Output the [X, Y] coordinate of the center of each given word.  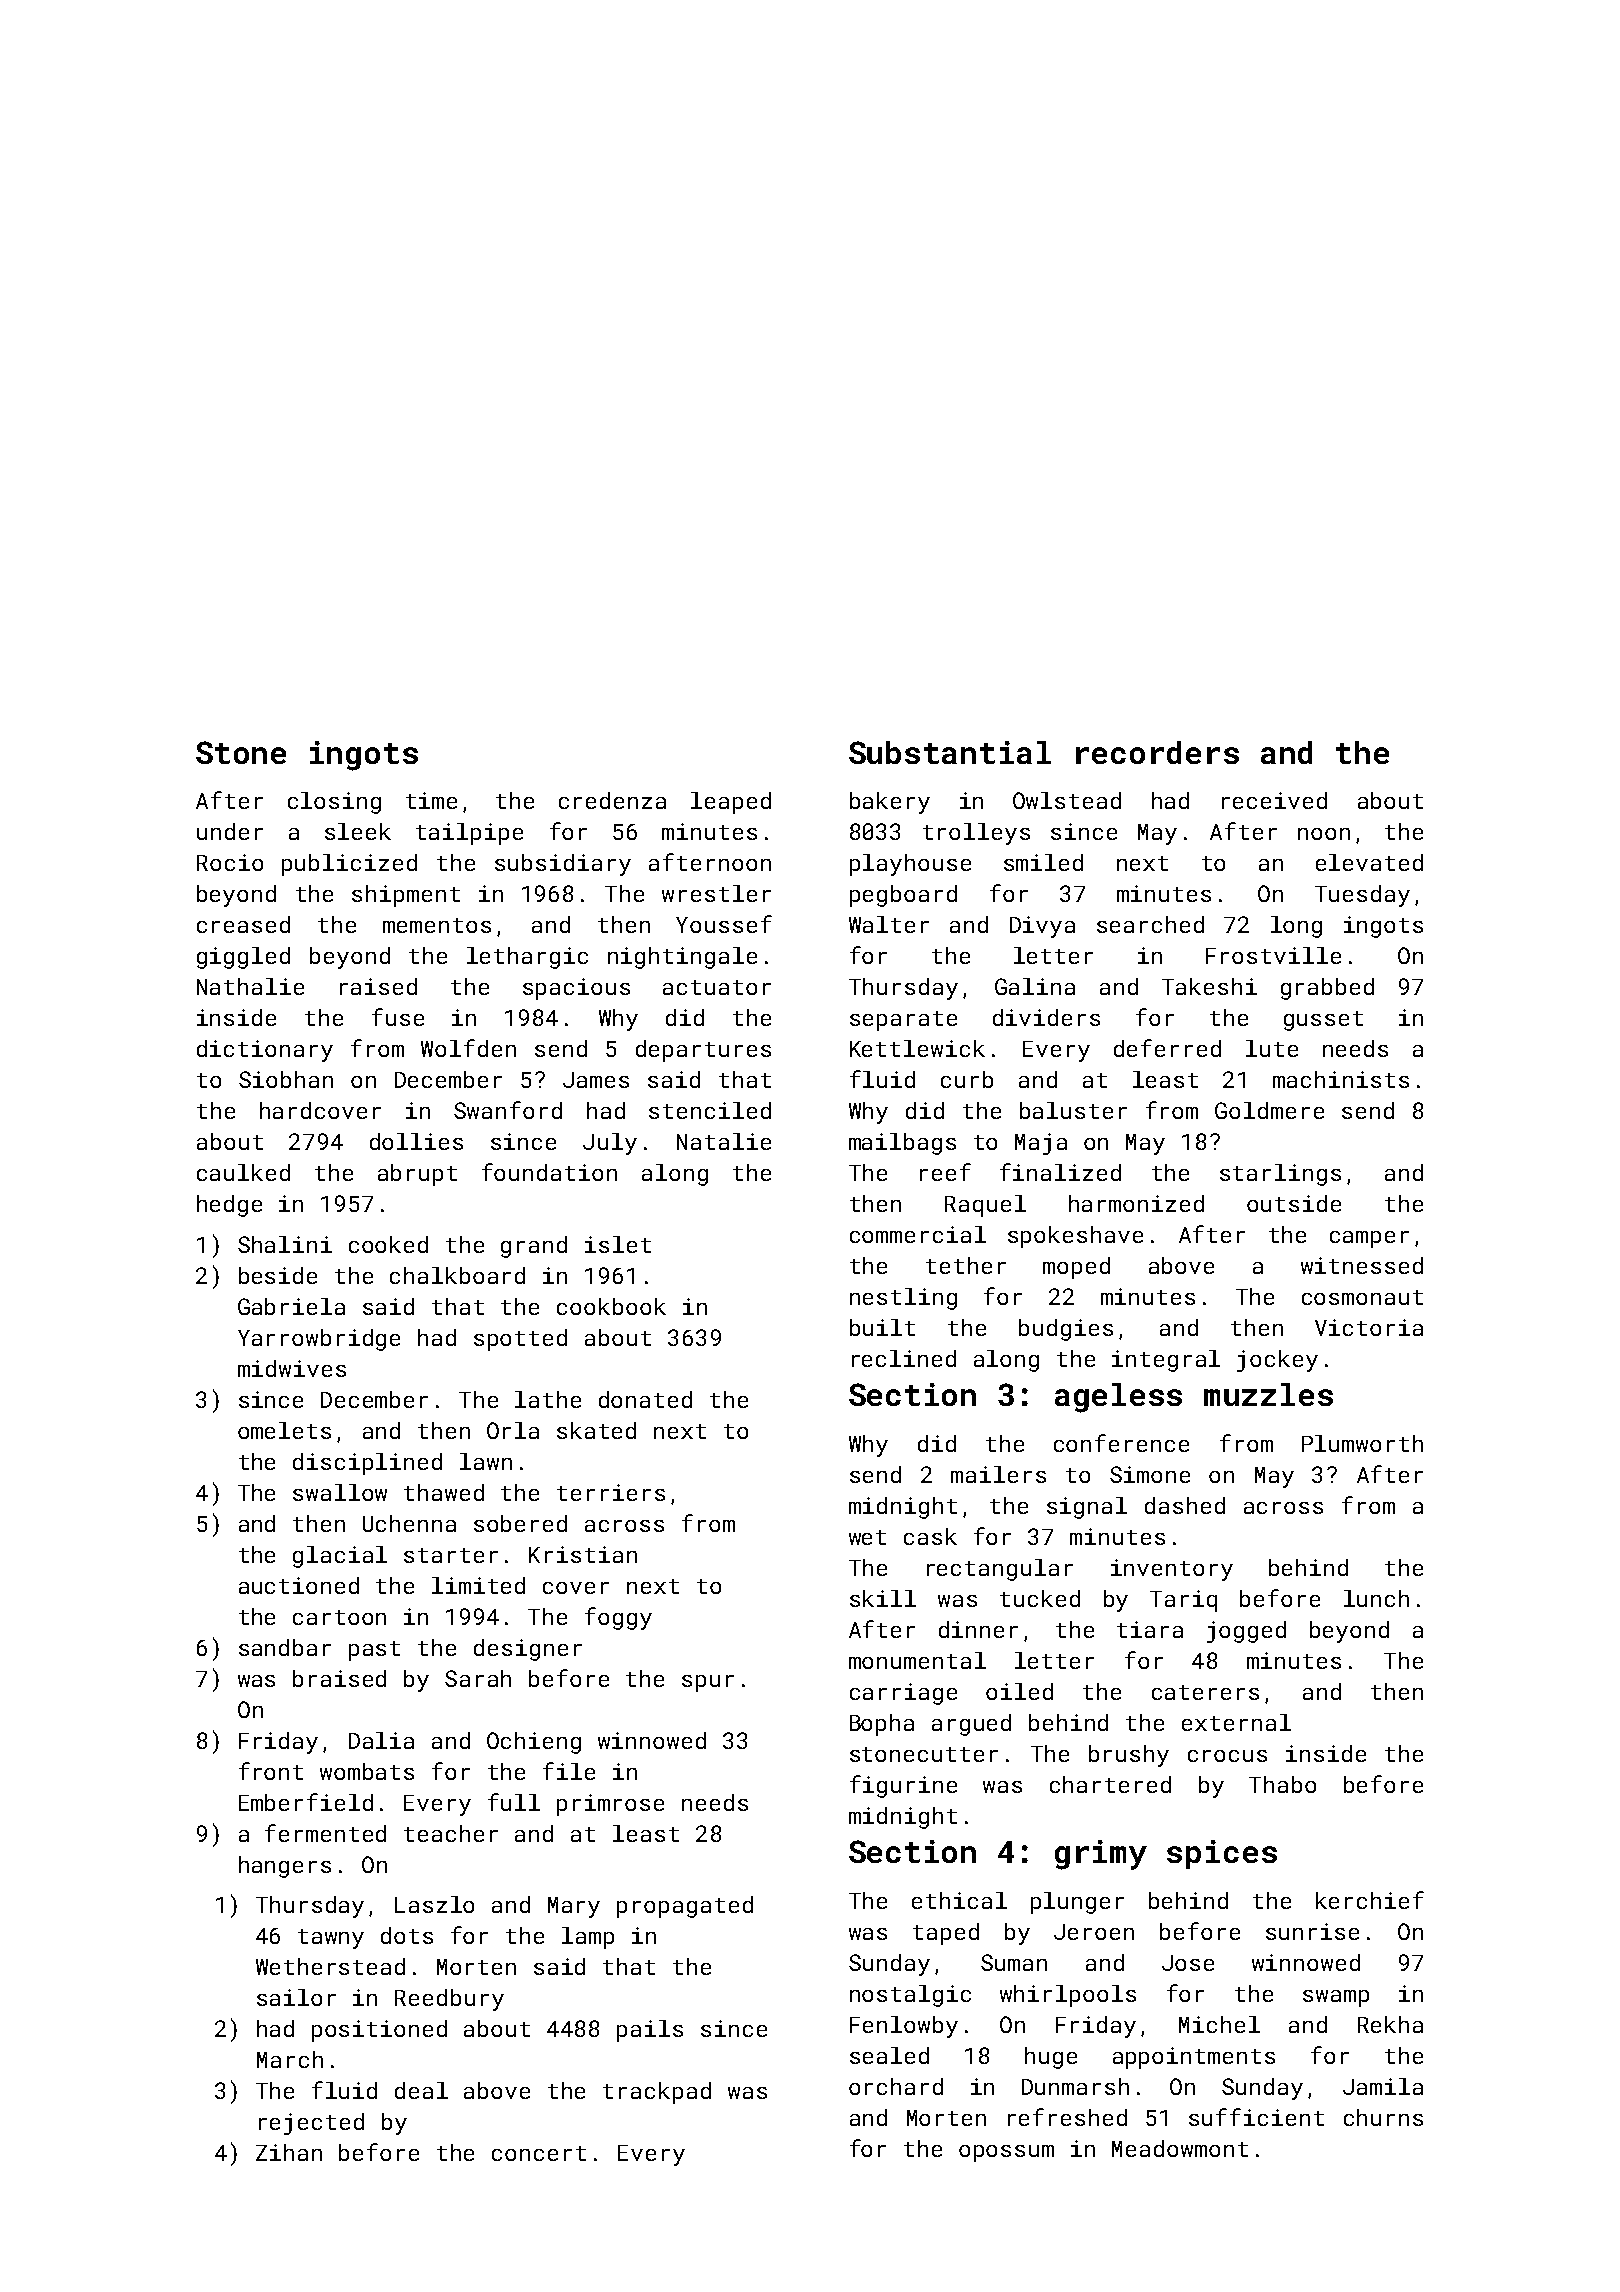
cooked [388, 1244]
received [1274, 800]
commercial [918, 1234]
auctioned [299, 1585]
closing [334, 803]
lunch [1376, 1598]
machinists [1341, 1079]
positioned [379, 2031]
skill [883, 1598]
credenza [612, 800]
